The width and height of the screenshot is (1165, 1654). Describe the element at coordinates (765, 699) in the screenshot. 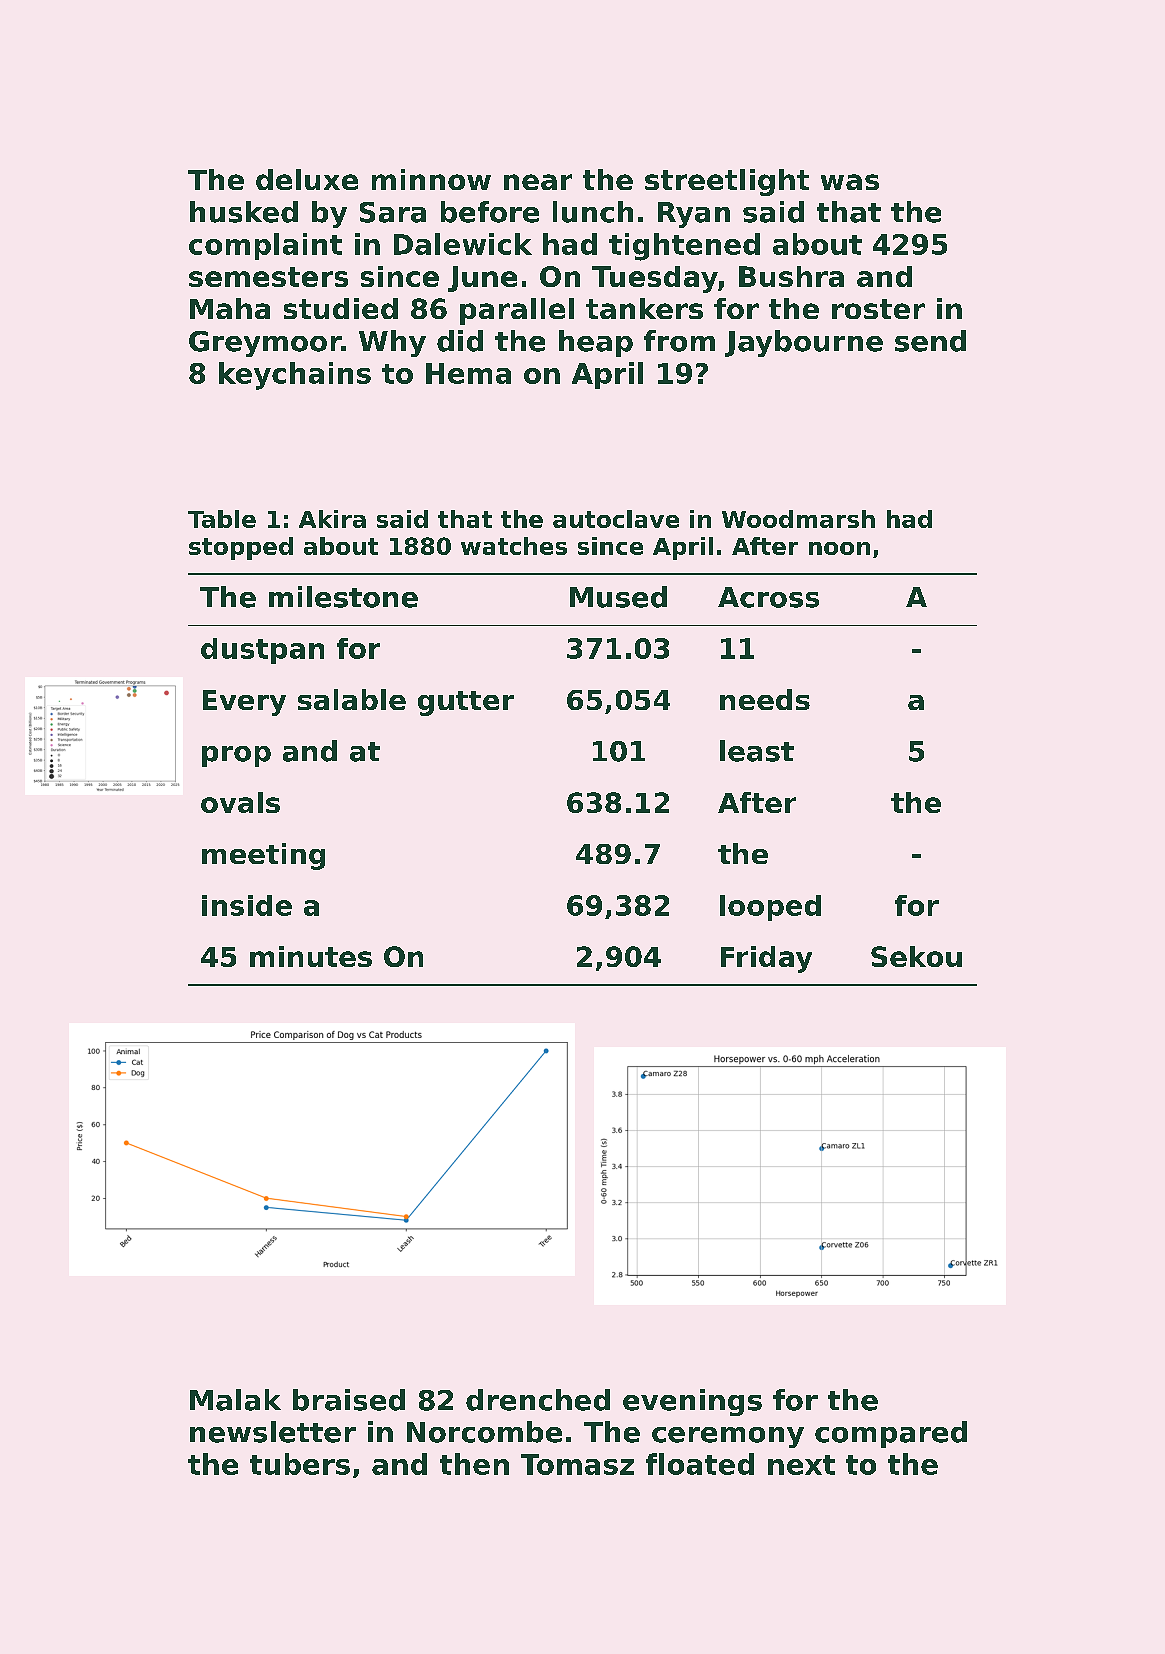

I see `needs` at that location.
